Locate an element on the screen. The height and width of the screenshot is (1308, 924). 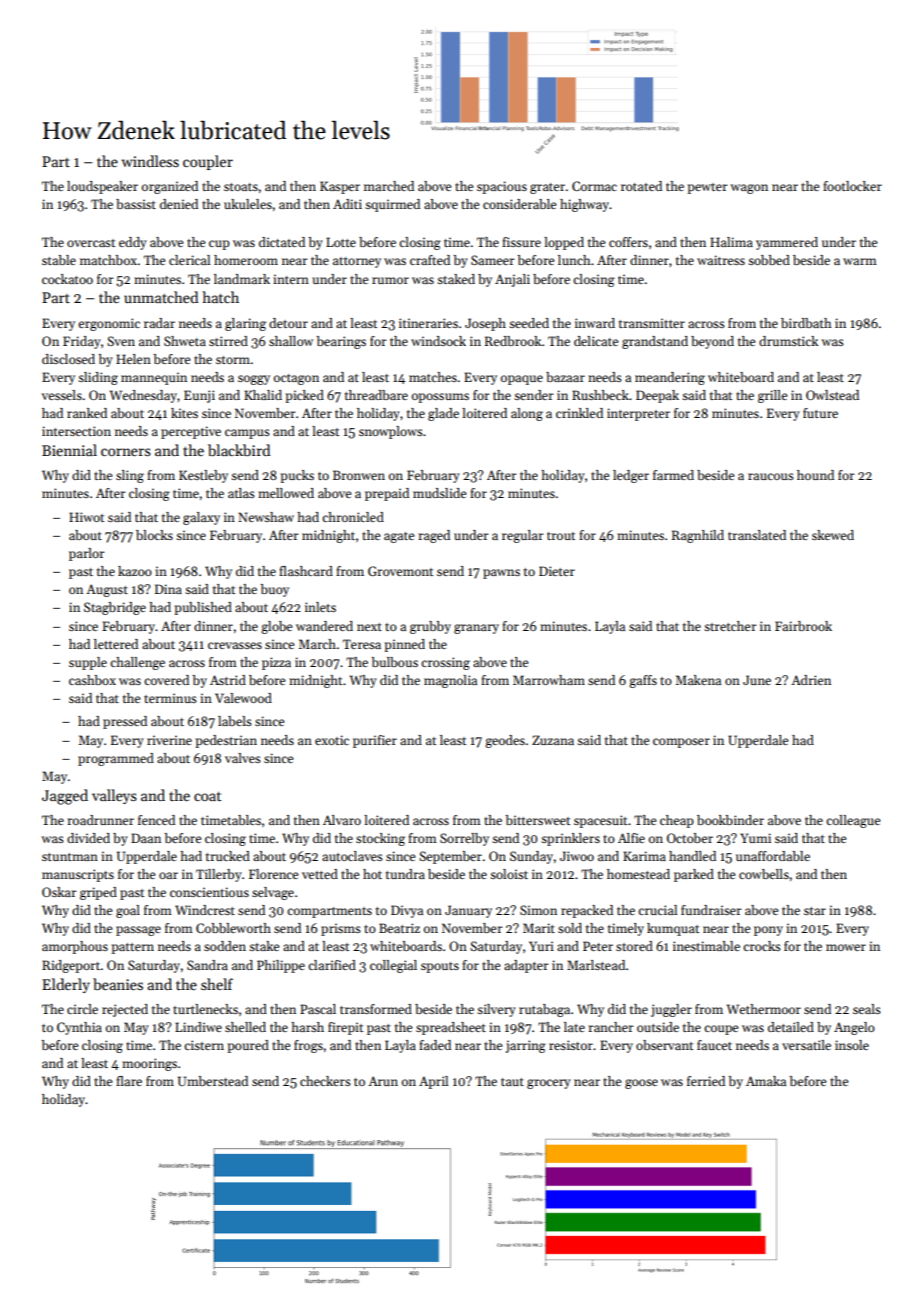
magnolia is located at coordinates (450, 681).
